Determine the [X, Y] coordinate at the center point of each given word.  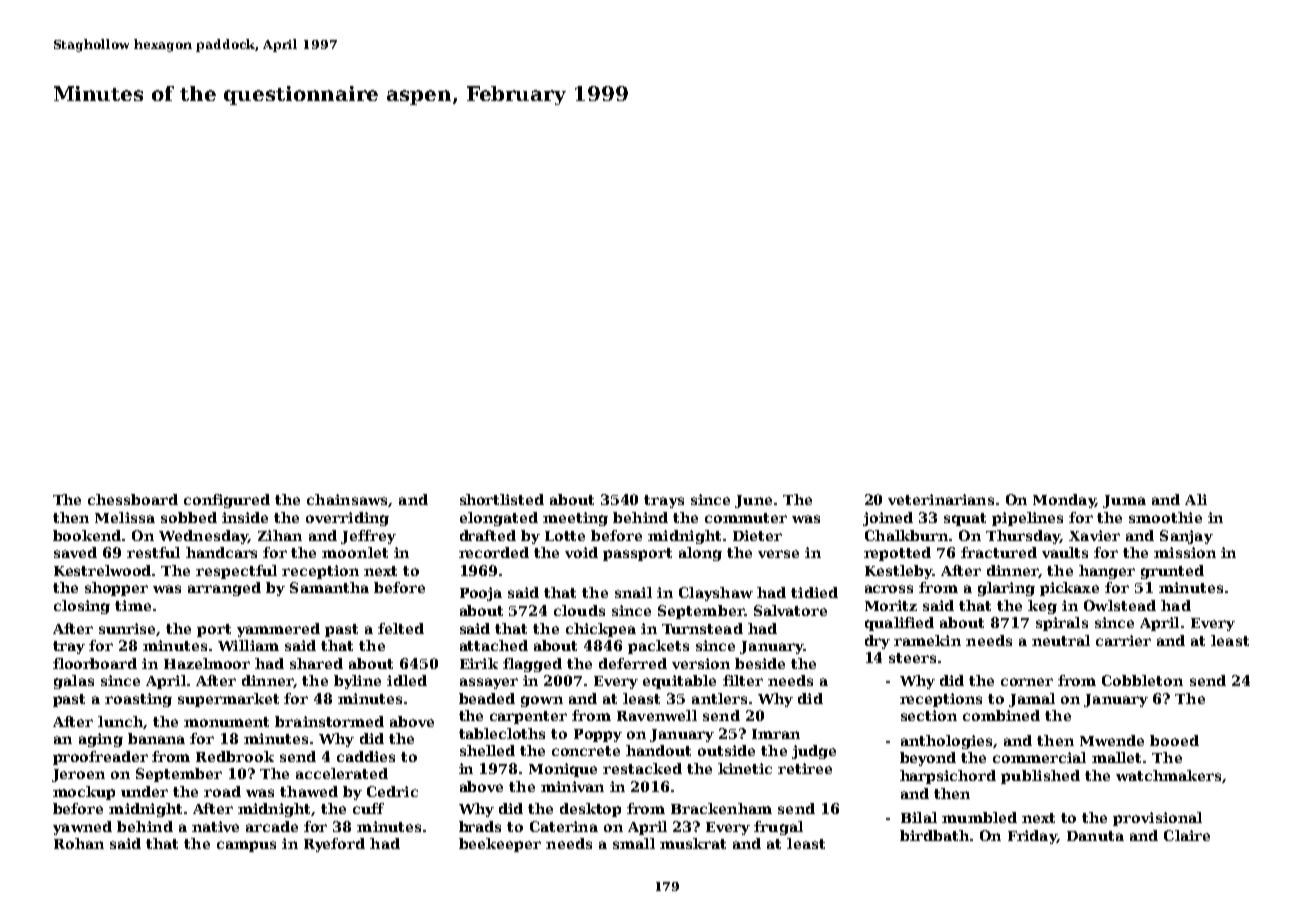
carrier [1123, 640]
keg [1042, 607]
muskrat [693, 843]
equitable [679, 682]
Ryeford [334, 845]
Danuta [1095, 836]
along [700, 554]
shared [316, 663]
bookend [87, 535]
